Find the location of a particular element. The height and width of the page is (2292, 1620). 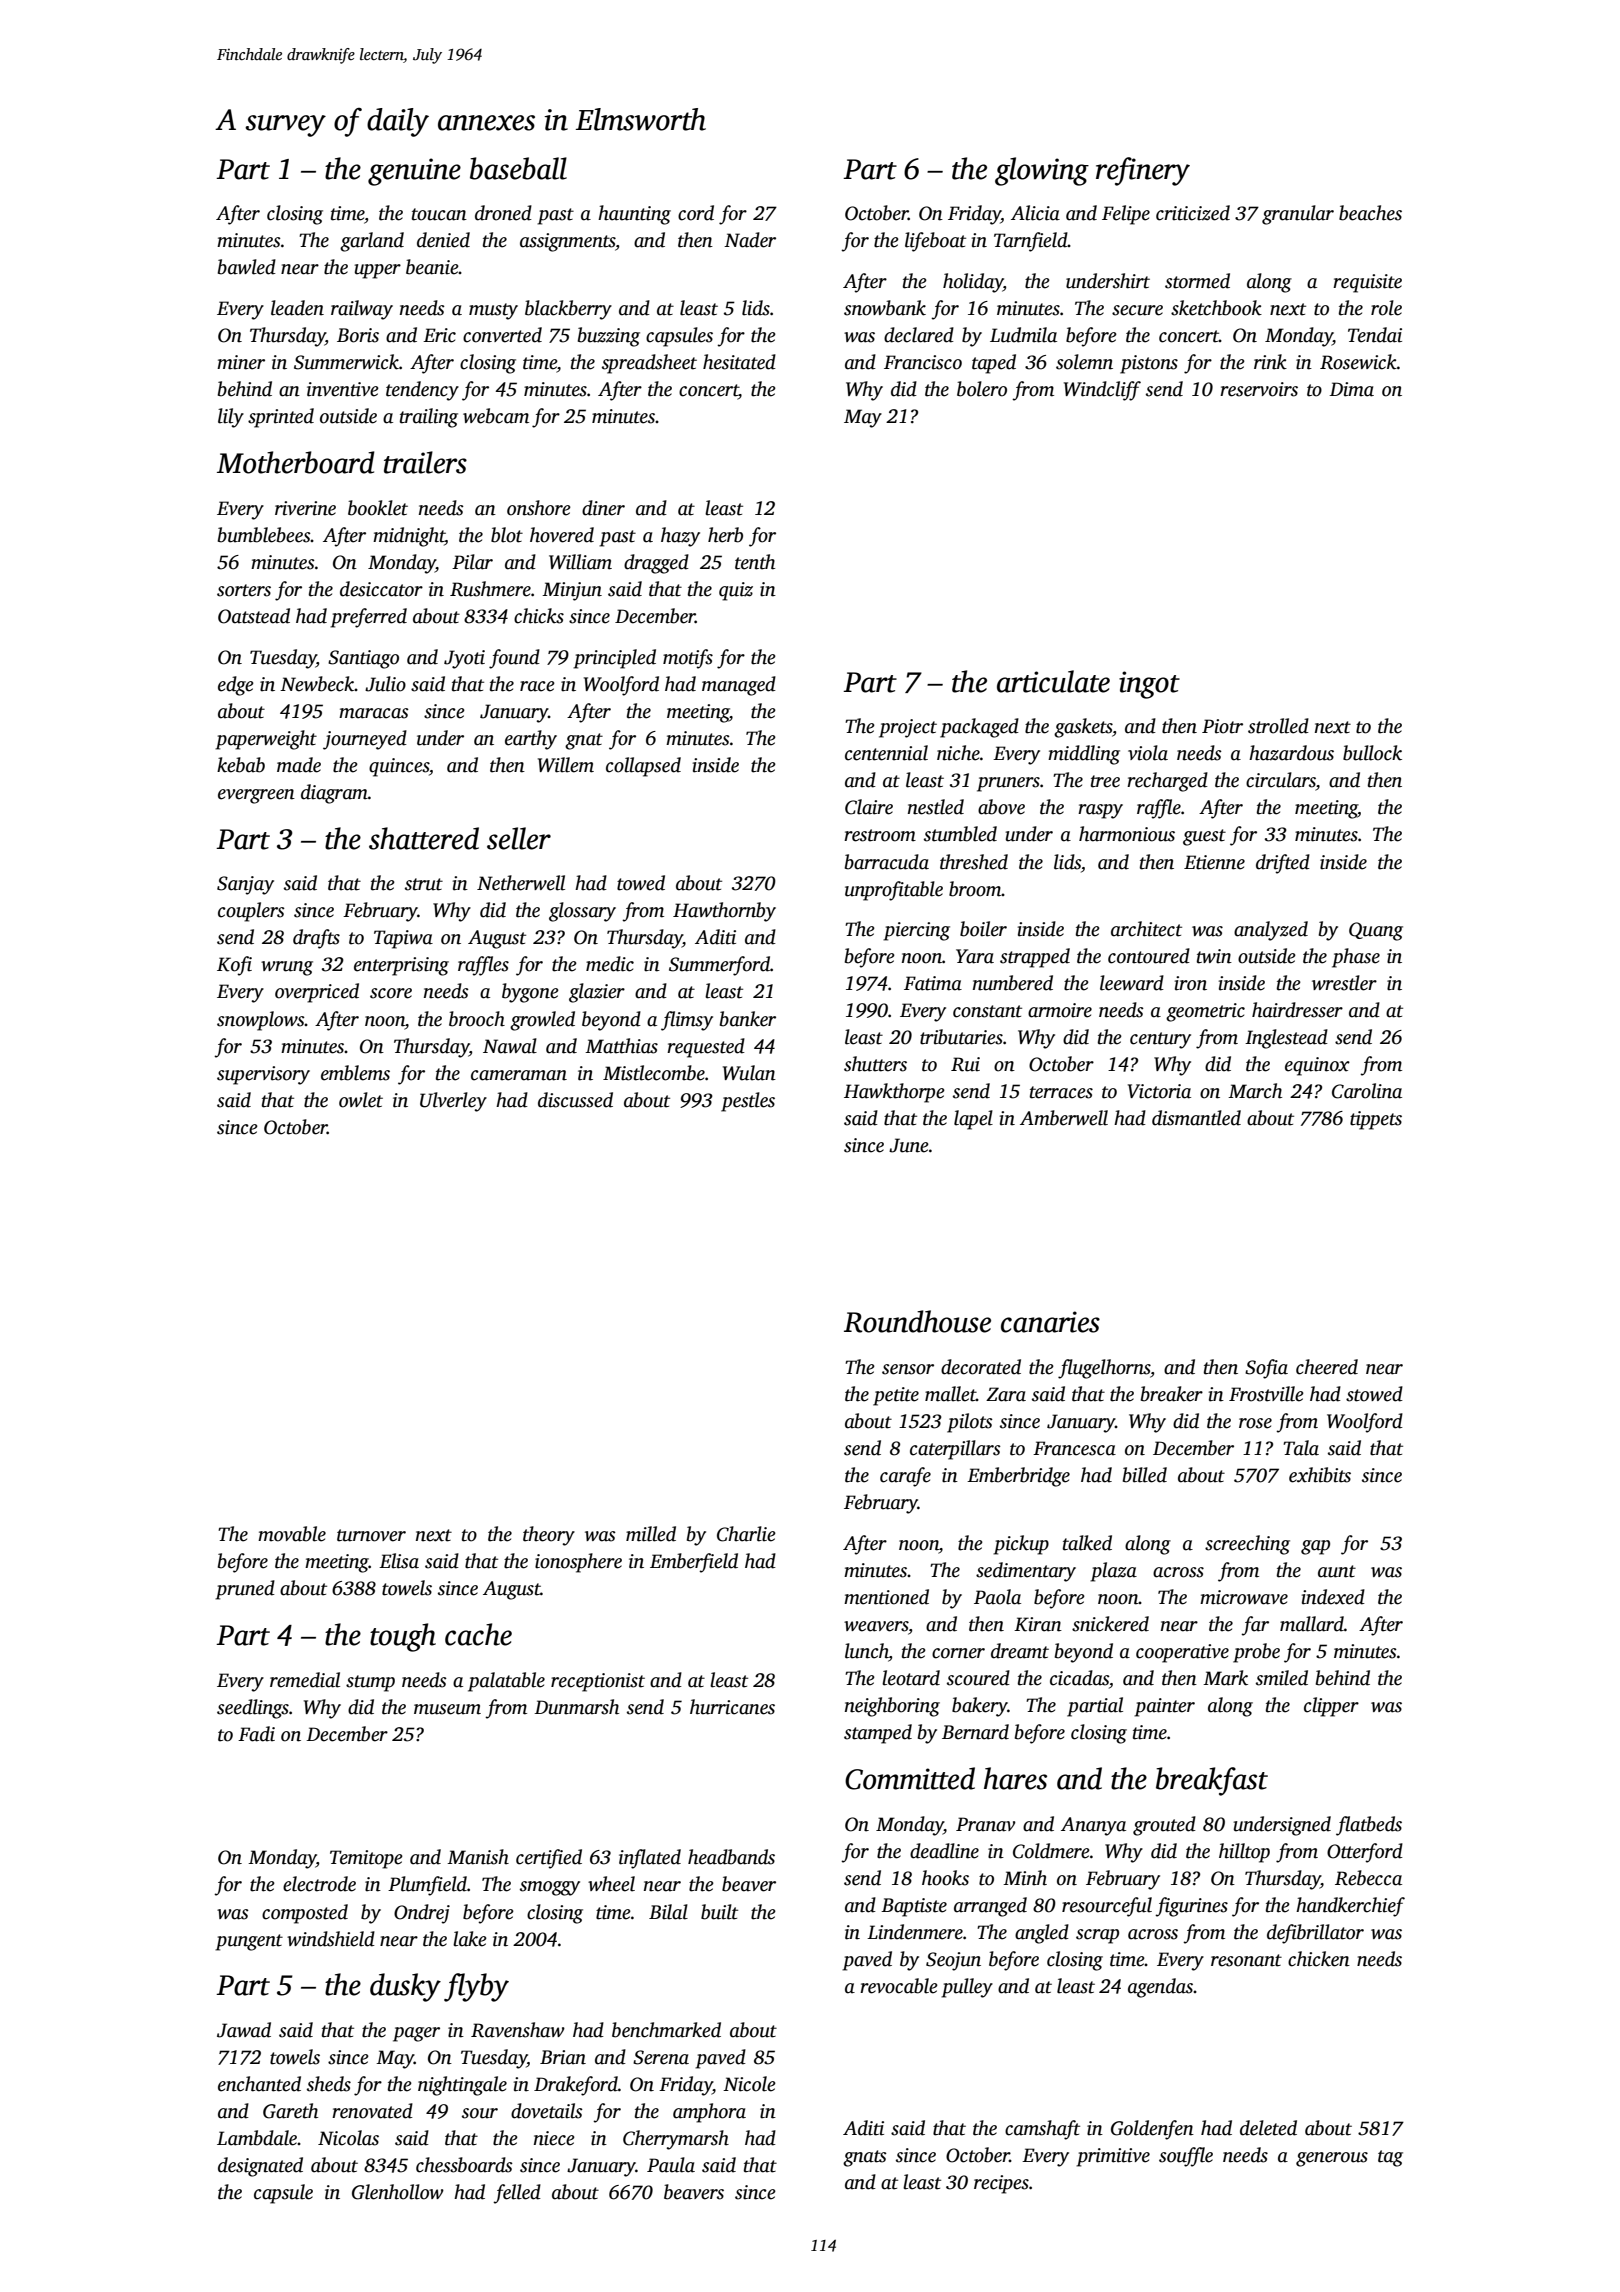

reservoirs is located at coordinates (1259, 389).
